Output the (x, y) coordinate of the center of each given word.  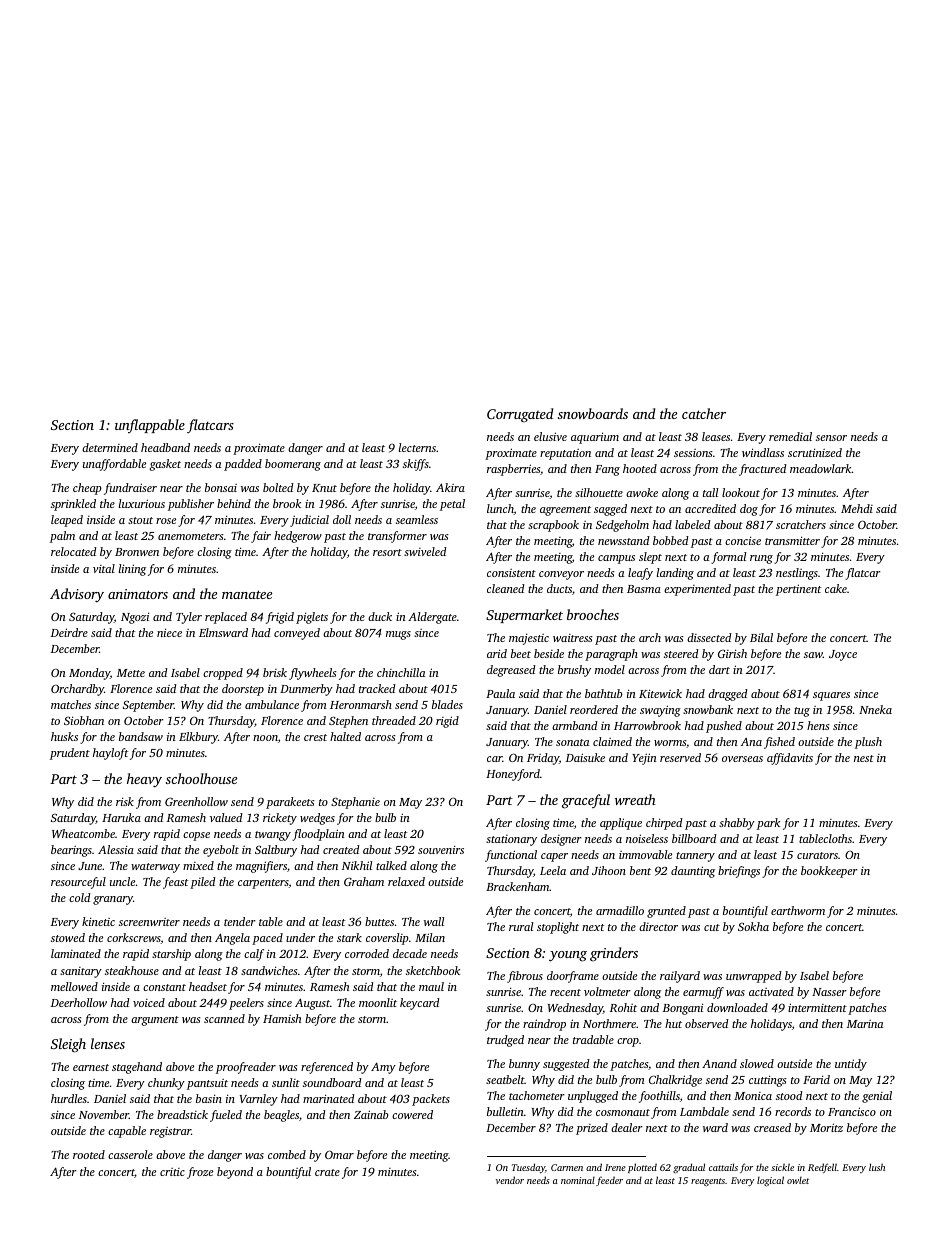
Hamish (282, 1018)
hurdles (69, 1098)
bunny (524, 1065)
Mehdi (857, 508)
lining (132, 570)
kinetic (98, 921)
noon (265, 738)
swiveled (425, 551)
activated (771, 991)
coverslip (387, 939)
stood (789, 1095)
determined (110, 447)
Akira (450, 487)
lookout (741, 492)
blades (447, 704)
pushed (724, 727)
